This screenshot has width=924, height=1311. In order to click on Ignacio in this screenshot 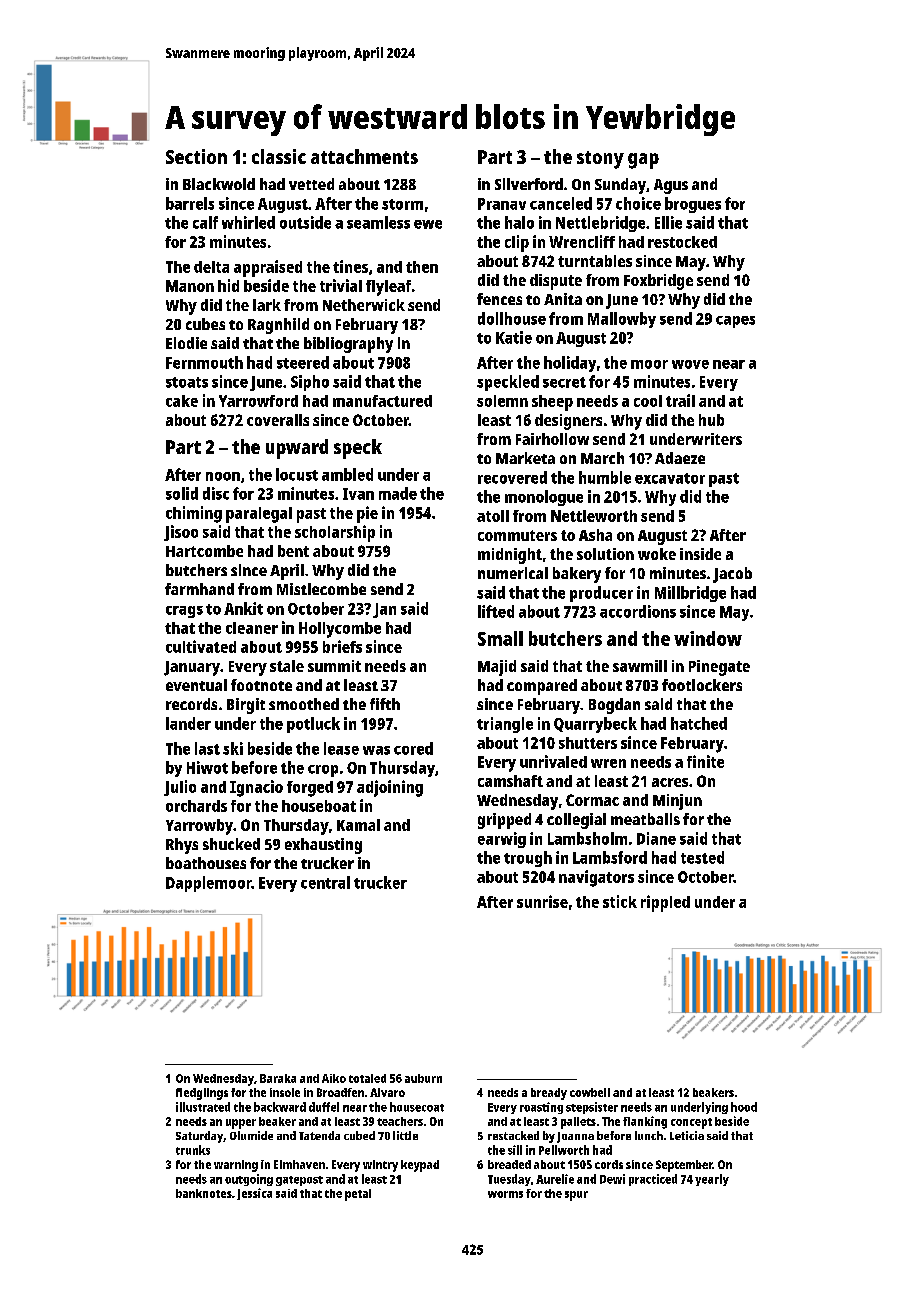, I will do `click(256, 788)`.
